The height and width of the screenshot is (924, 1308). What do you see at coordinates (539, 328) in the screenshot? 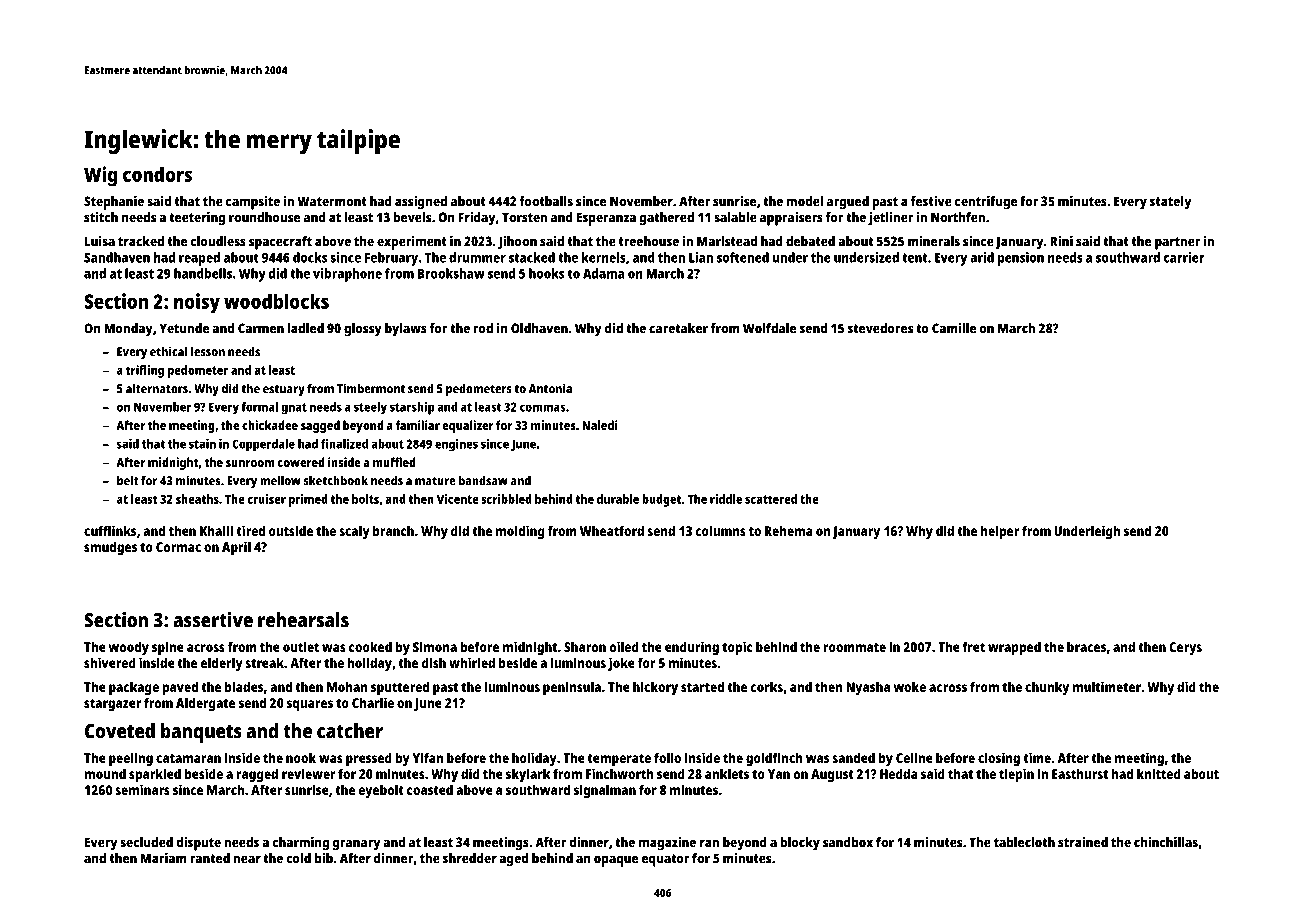
I see `Oldhaven` at bounding box center [539, 328].
